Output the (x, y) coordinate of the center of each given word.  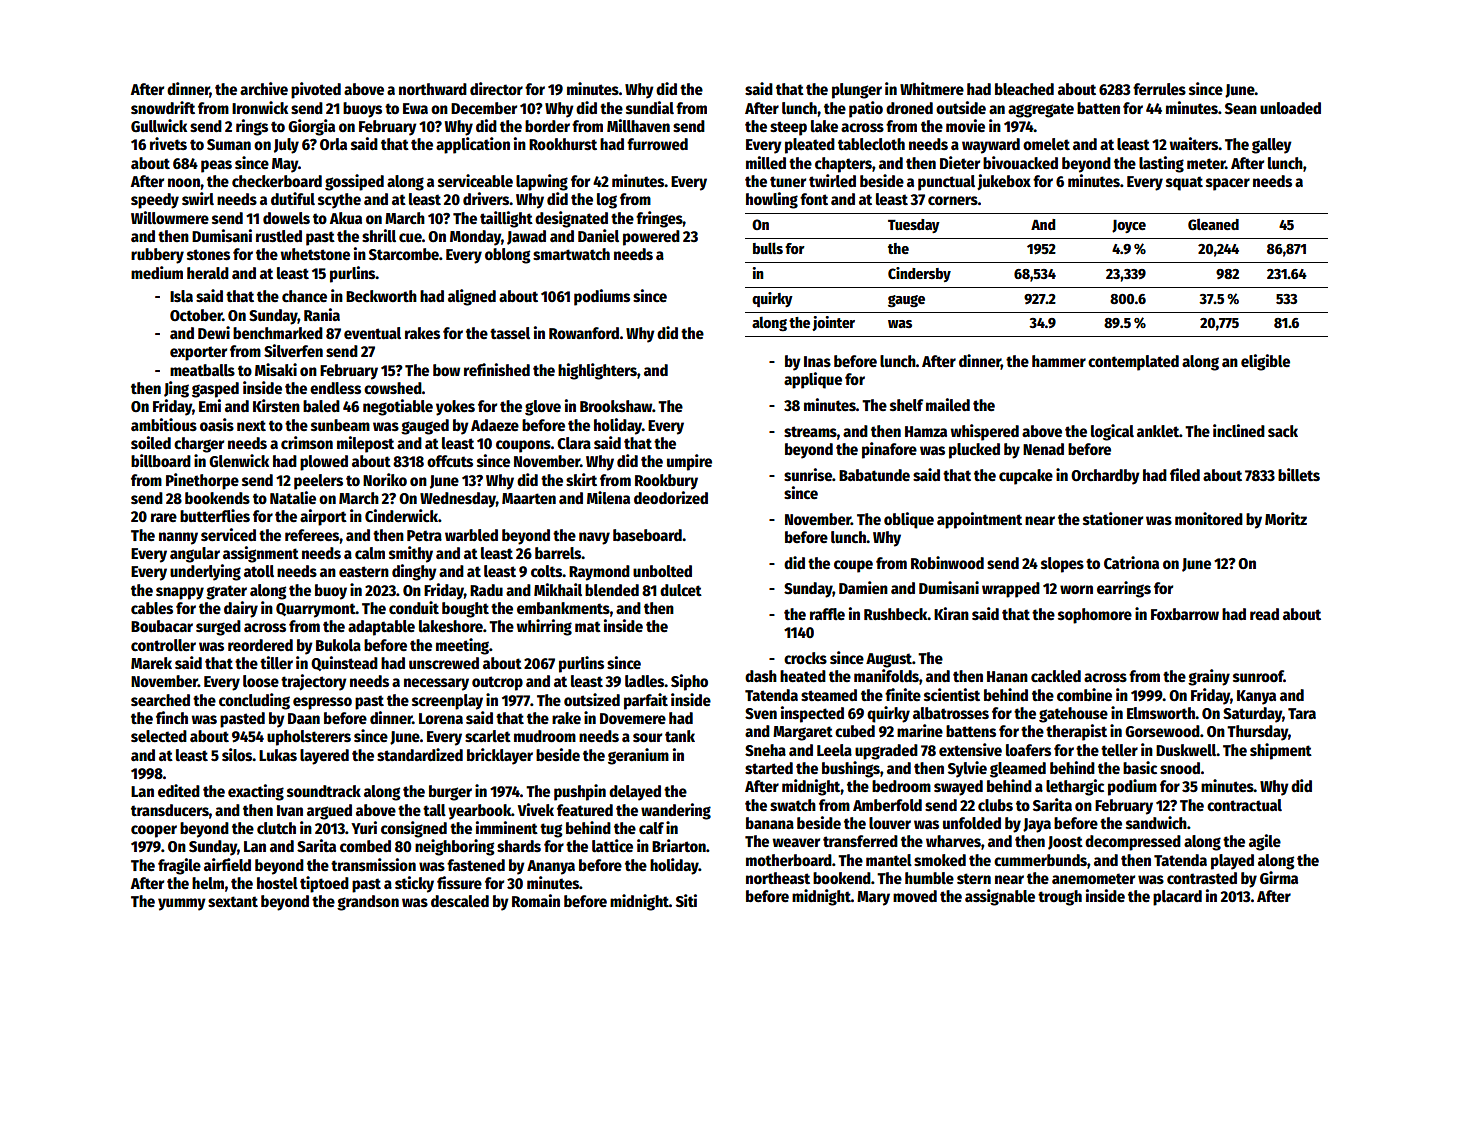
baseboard (647, 535)
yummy (182, 904)
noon (184, 183)
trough (1060, 898)
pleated (810, 146)
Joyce (1129, 226)
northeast (778, 878)
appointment (979, 520)
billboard (161, 460)
